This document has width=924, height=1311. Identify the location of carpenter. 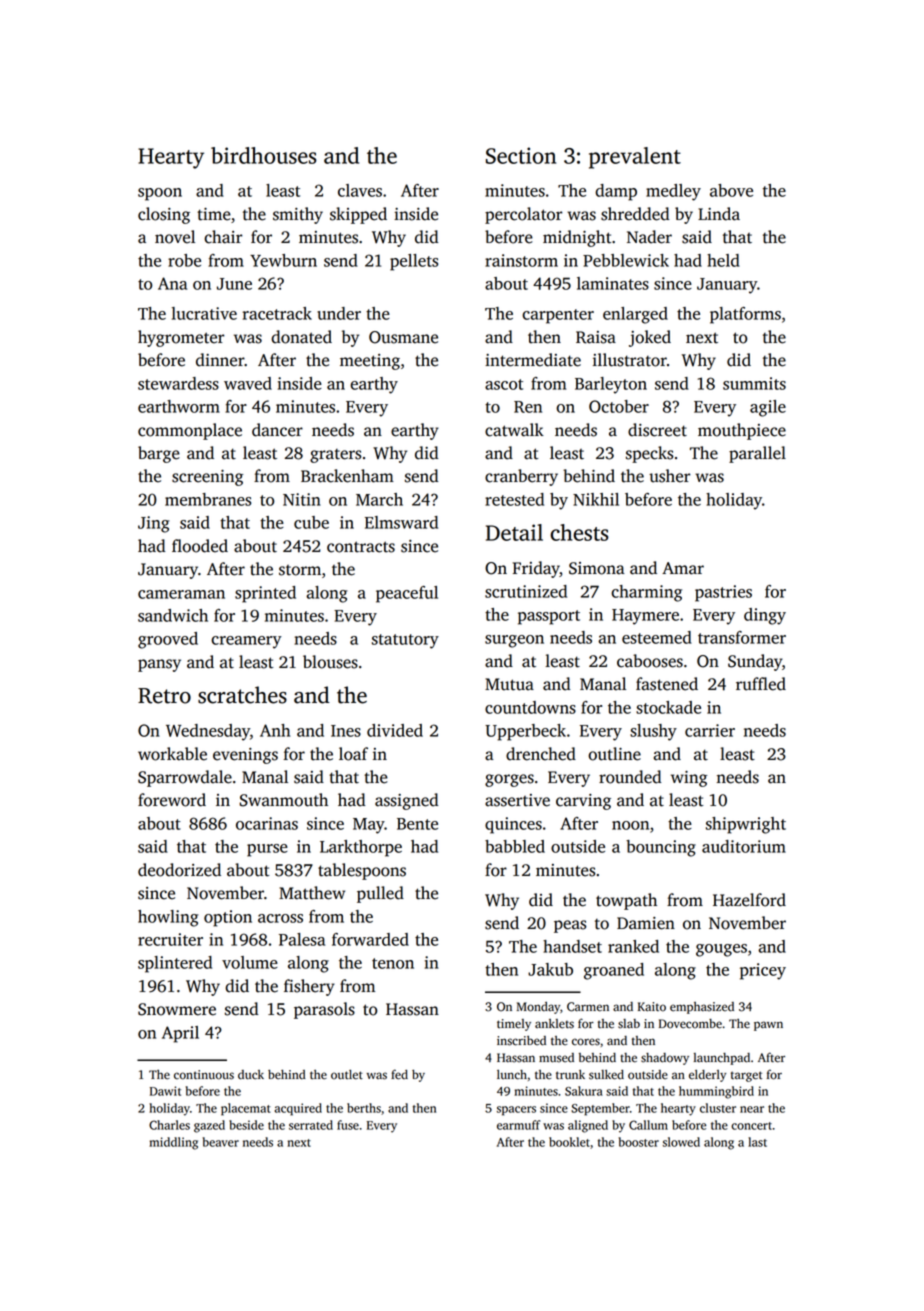
(558, 316).
